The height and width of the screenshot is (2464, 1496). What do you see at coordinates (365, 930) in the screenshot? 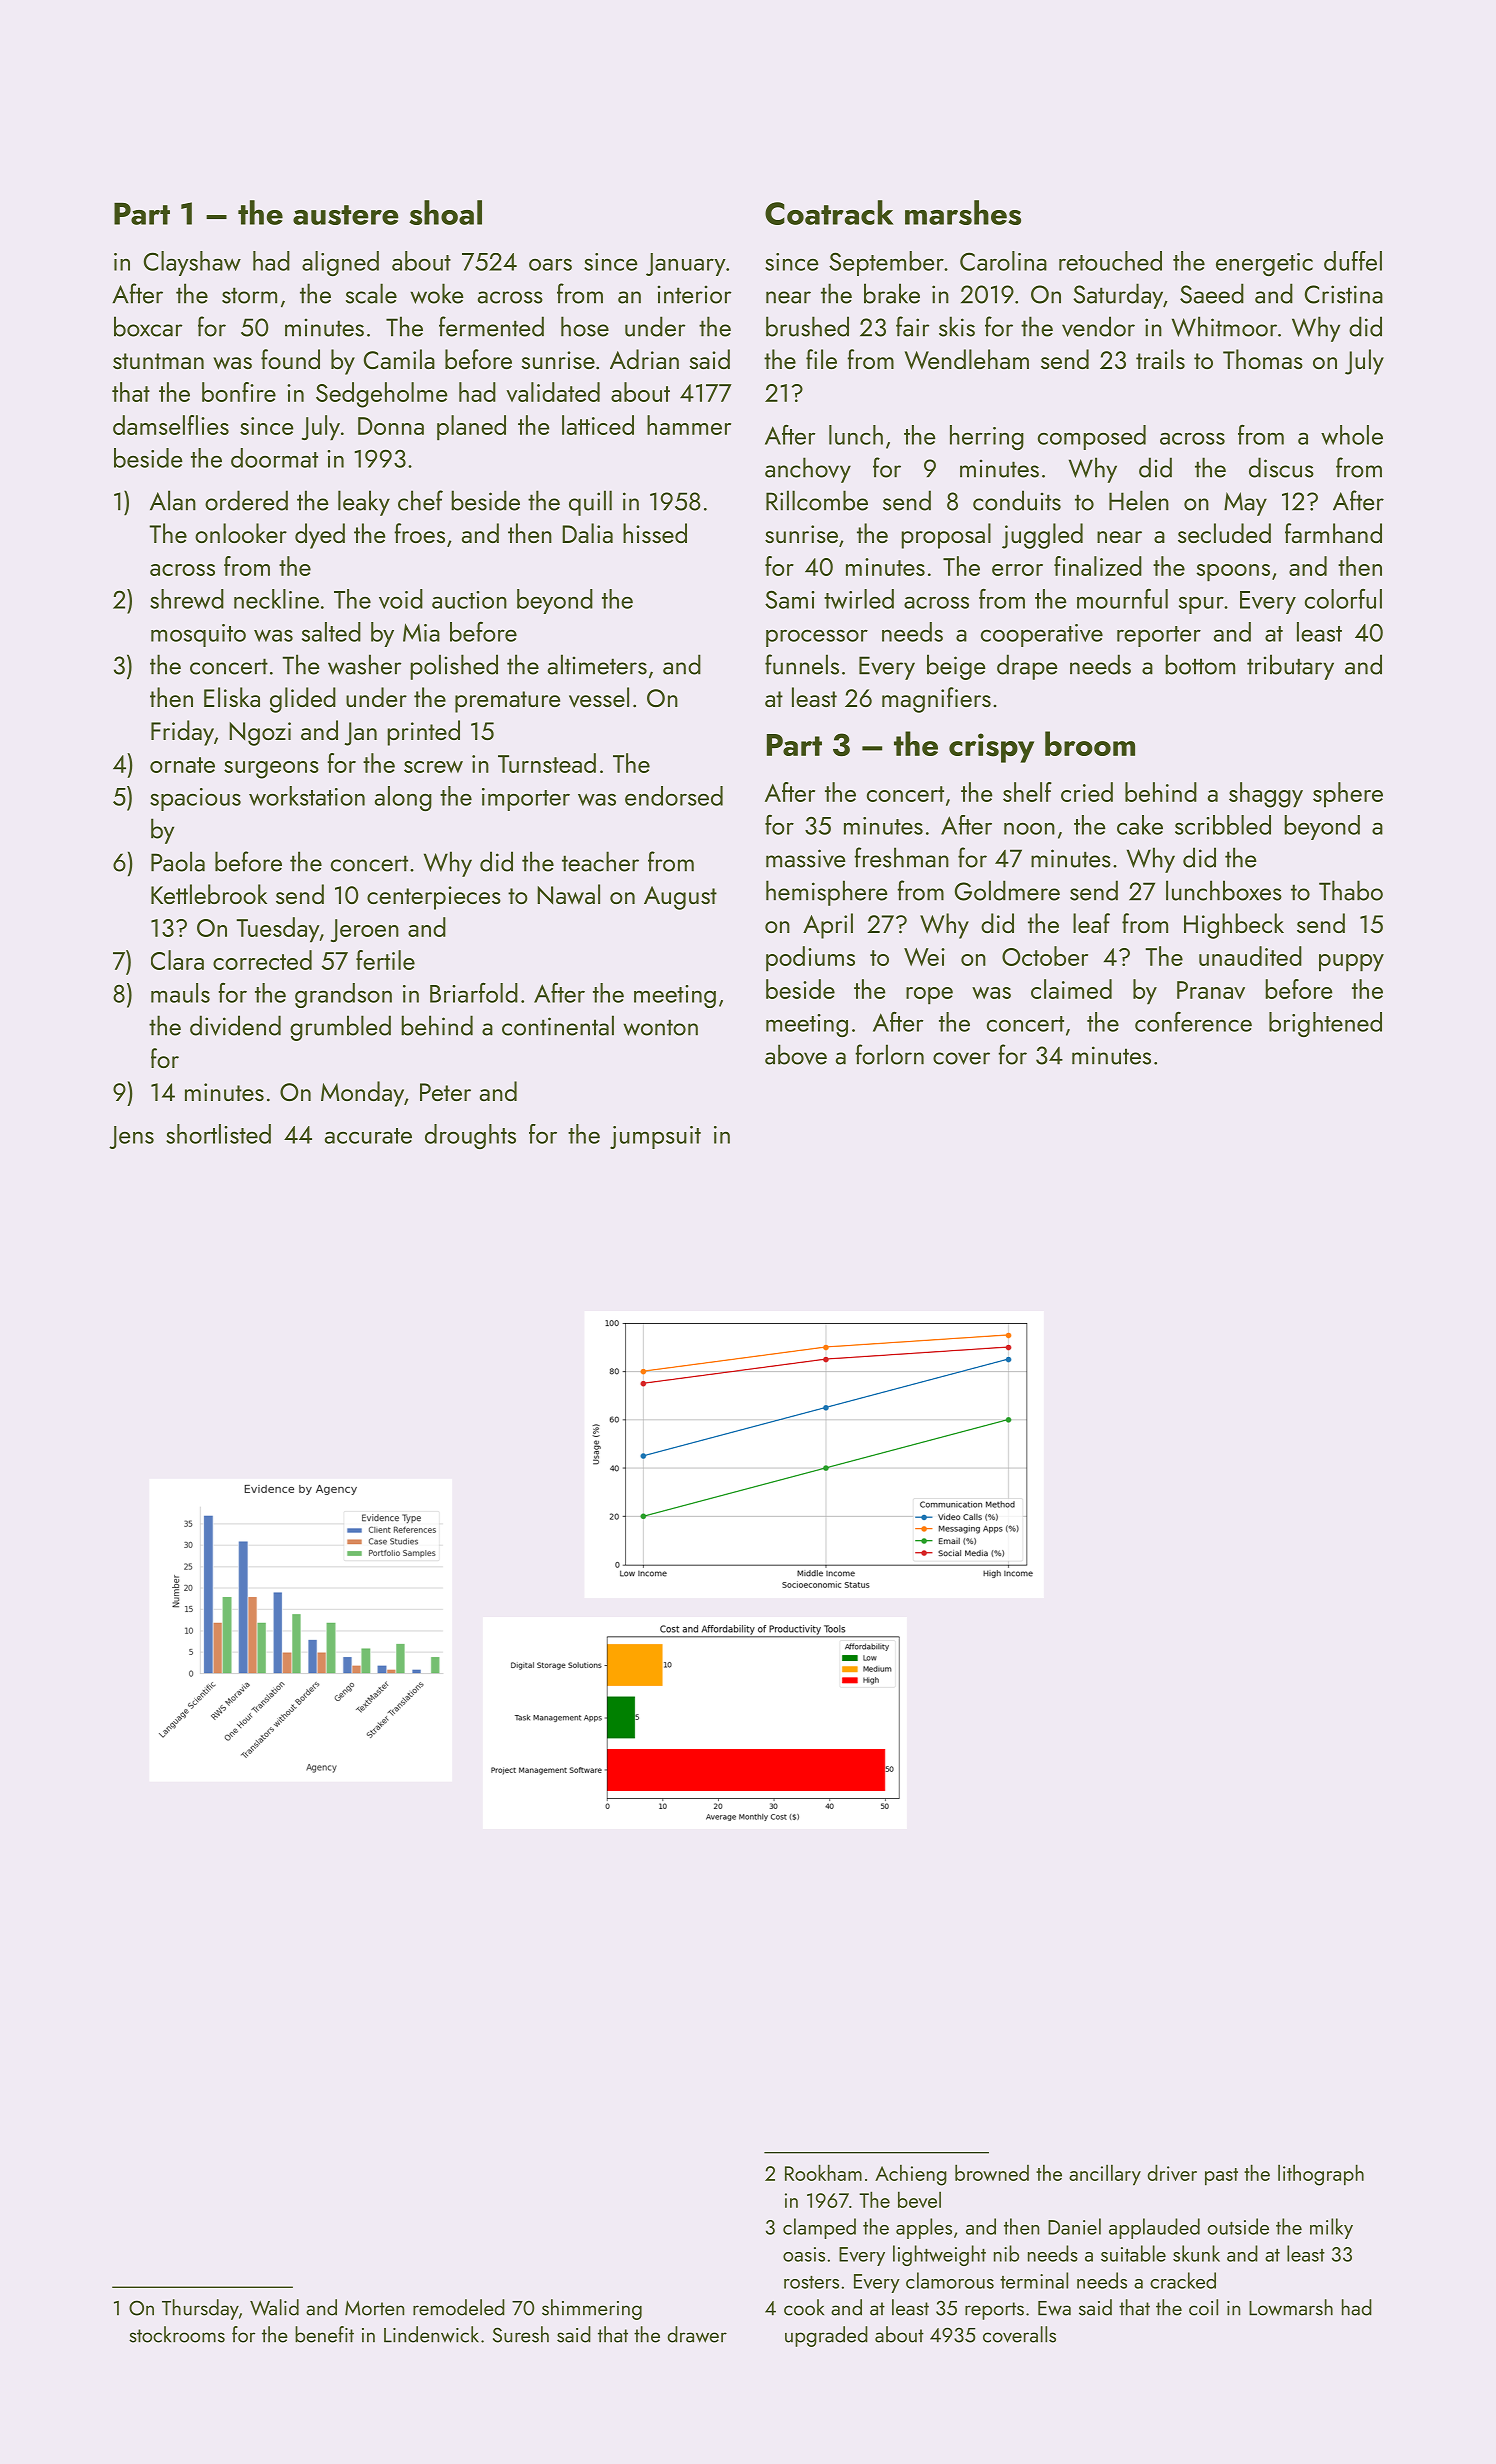
I see `Jeroen` at bounding box center [365, 930].
